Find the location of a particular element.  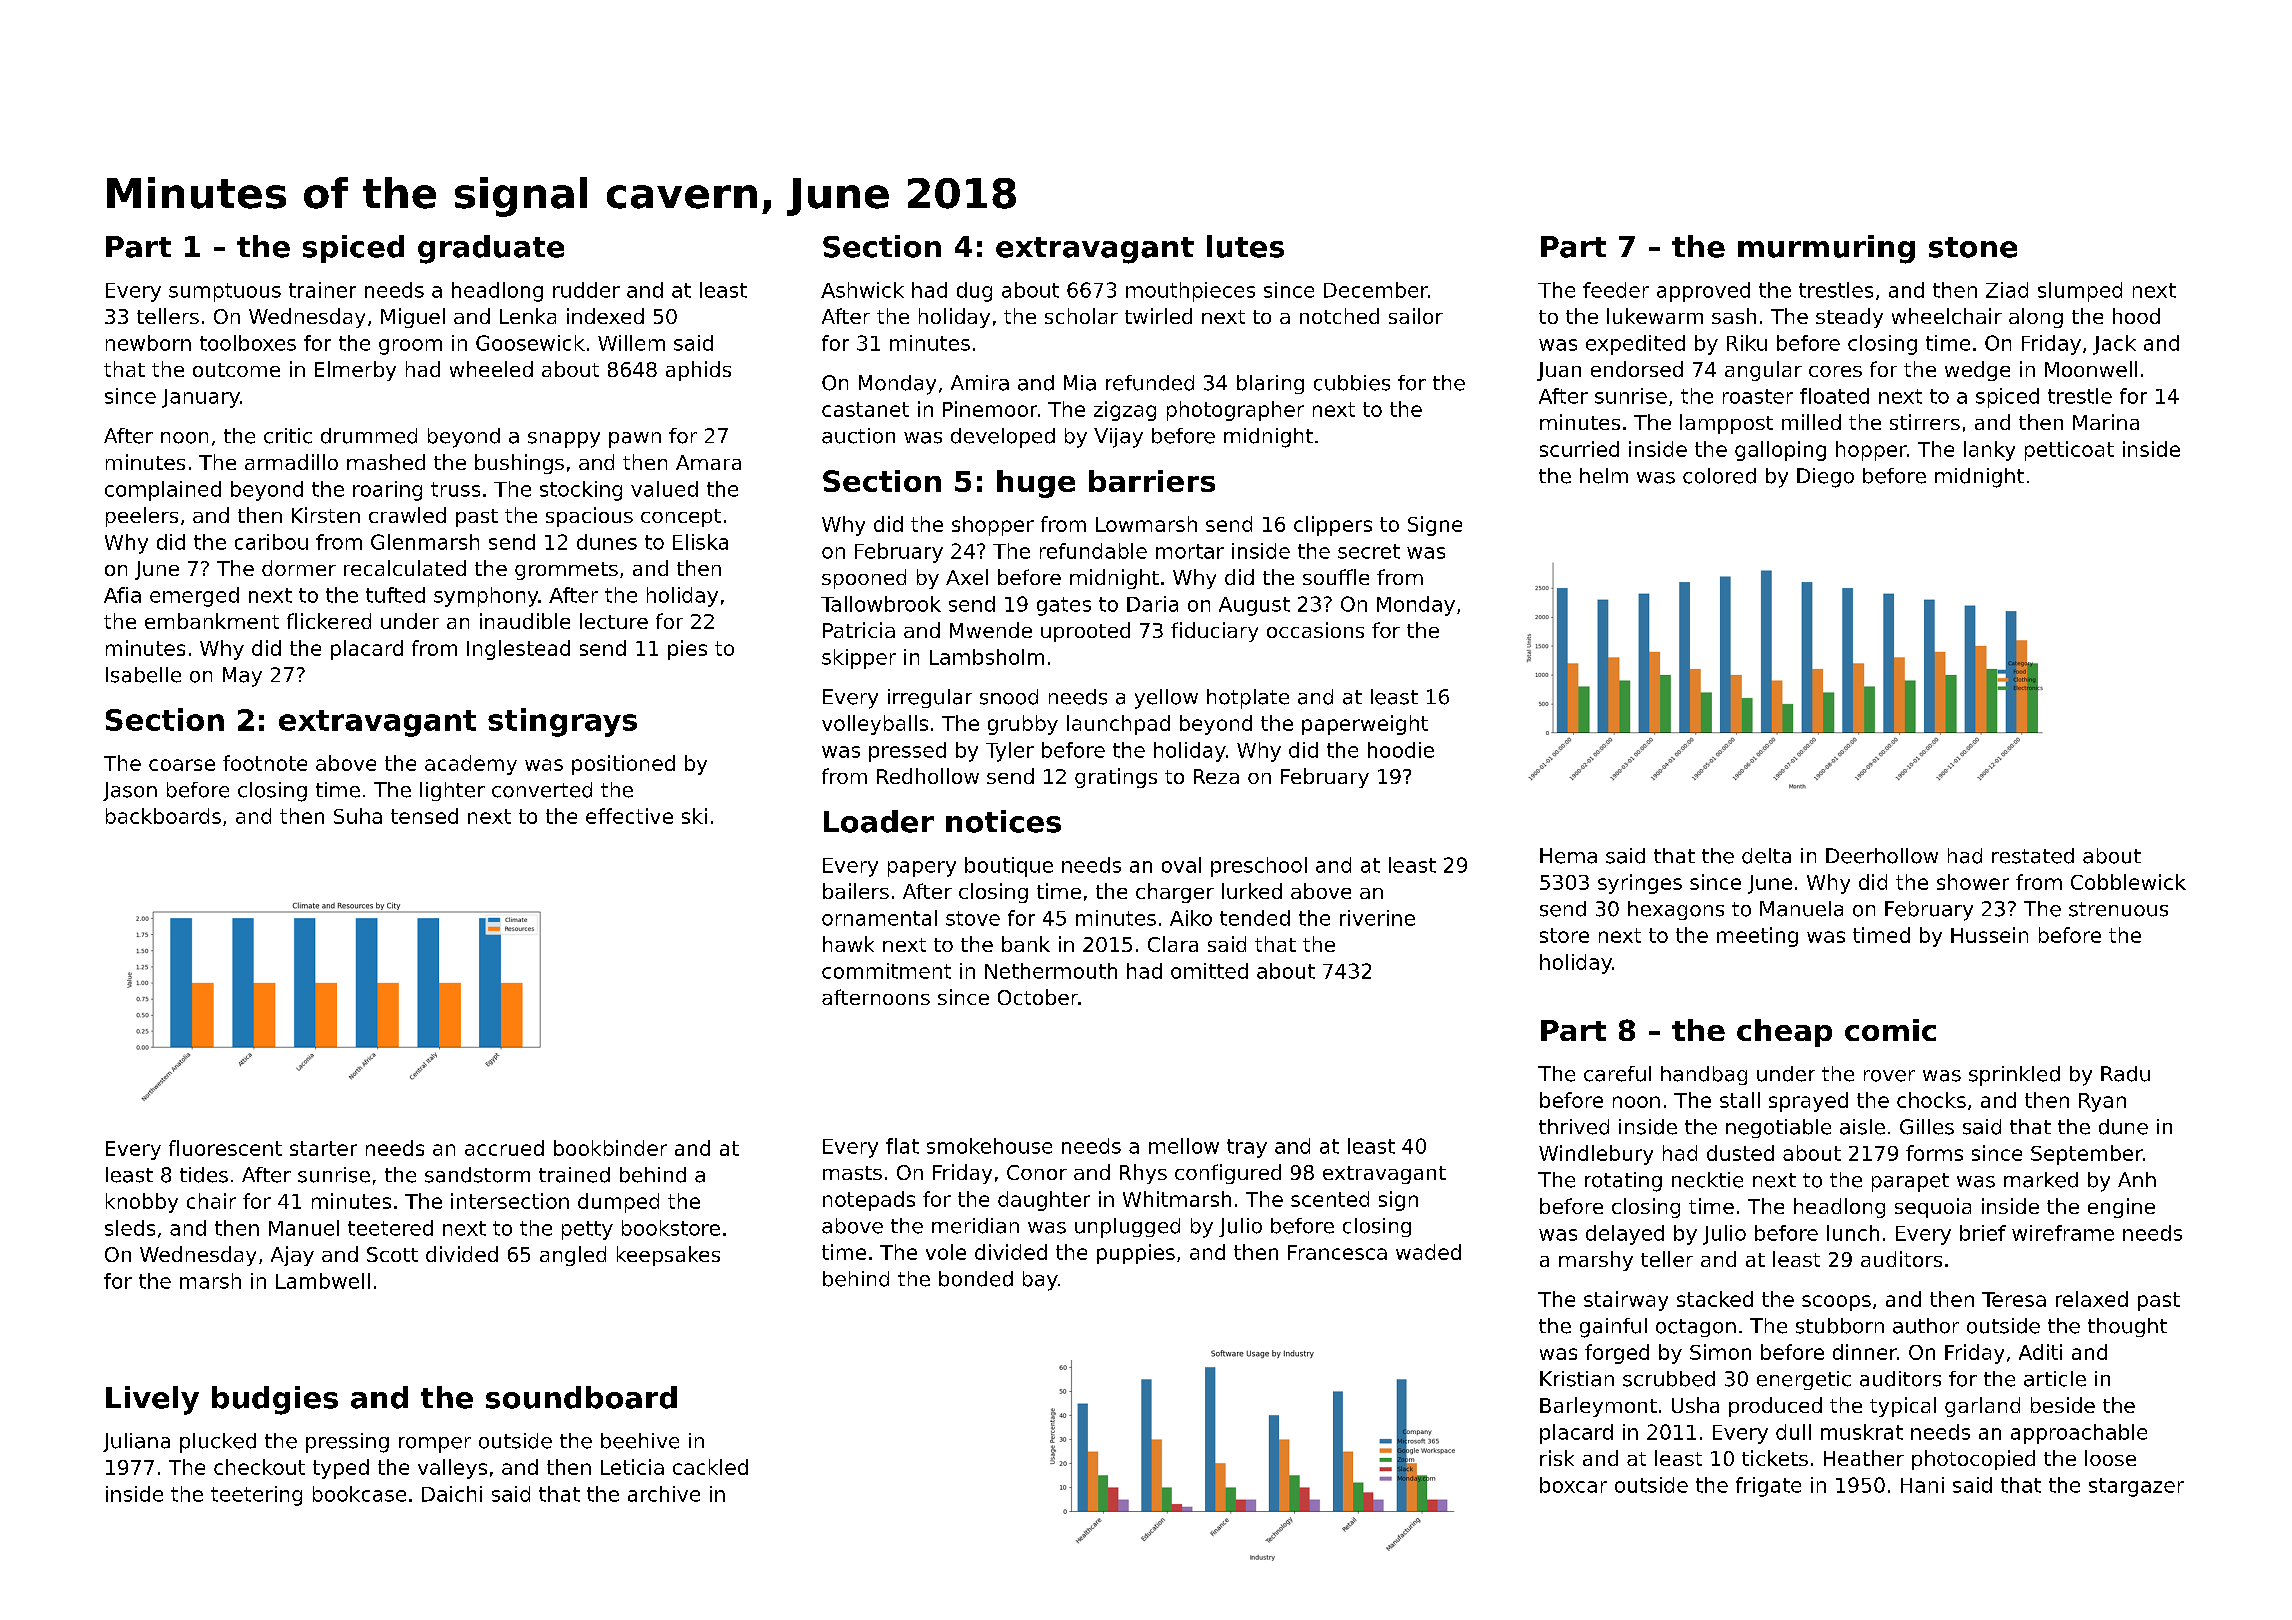

daughter is located at coordinates (1044, 1201).
